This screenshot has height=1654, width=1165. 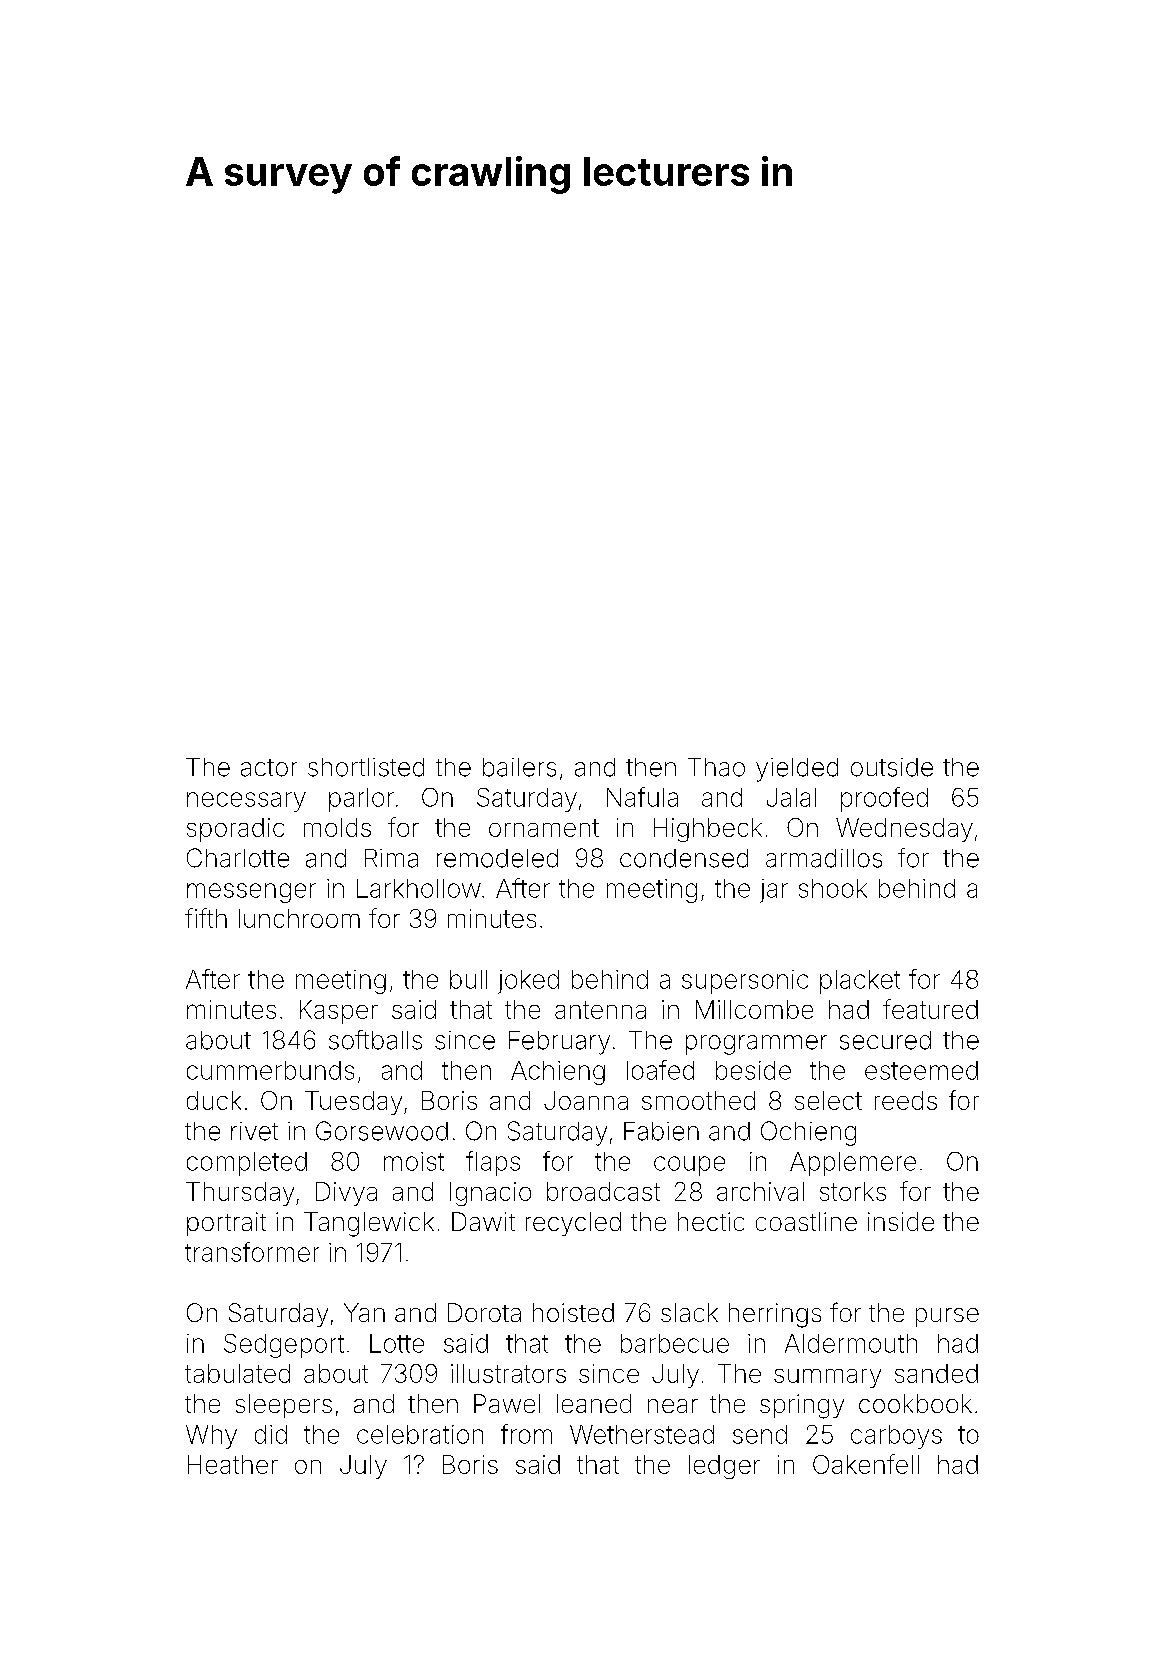 I want to click on lunchroom, so click(x=299, y=918).
